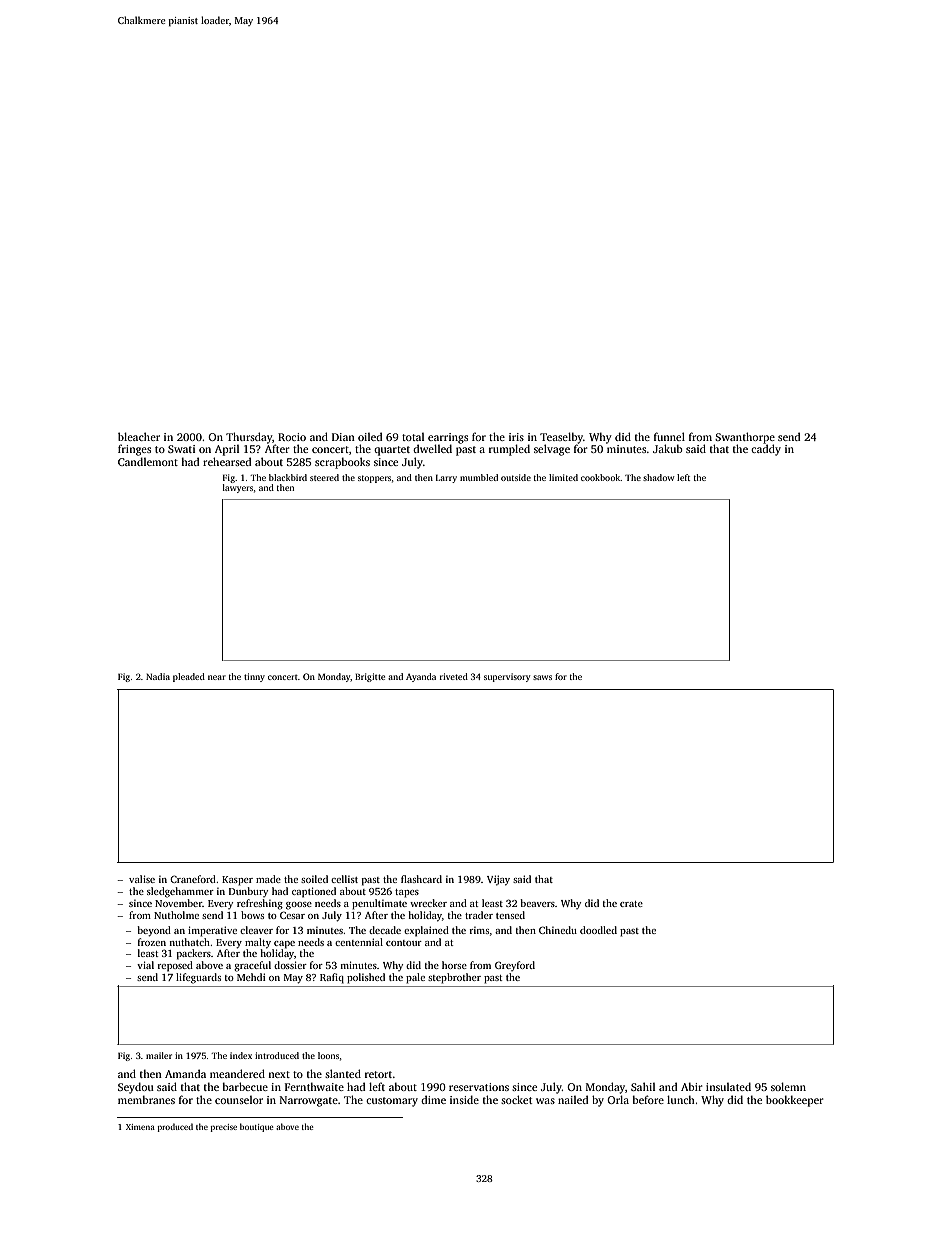  What do you see at coordinates (241, 1055) in the document?
I see `index` at bounding box center [241, 1055].
